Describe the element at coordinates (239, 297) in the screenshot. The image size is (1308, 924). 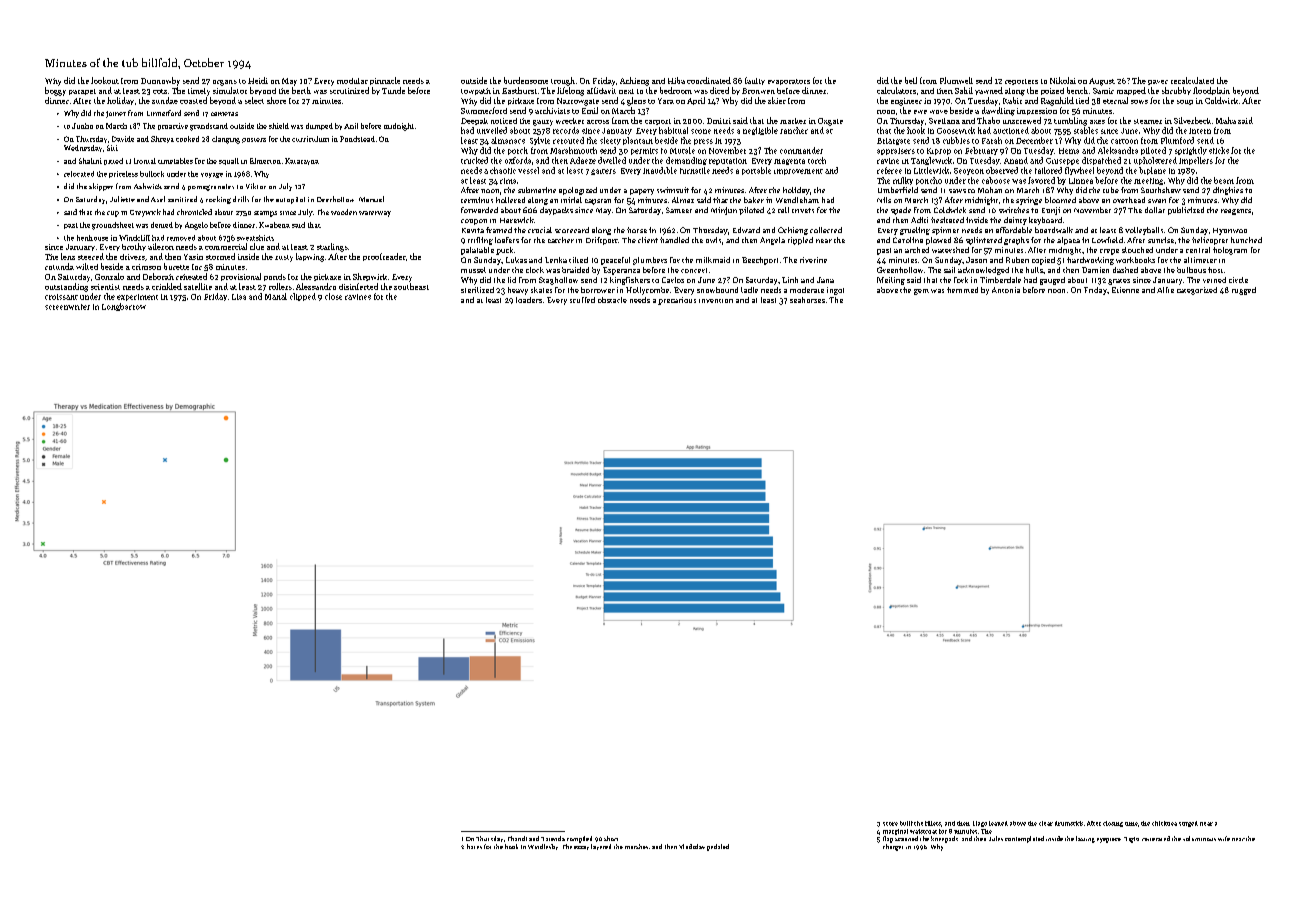
I see `Lisa` at that location.
